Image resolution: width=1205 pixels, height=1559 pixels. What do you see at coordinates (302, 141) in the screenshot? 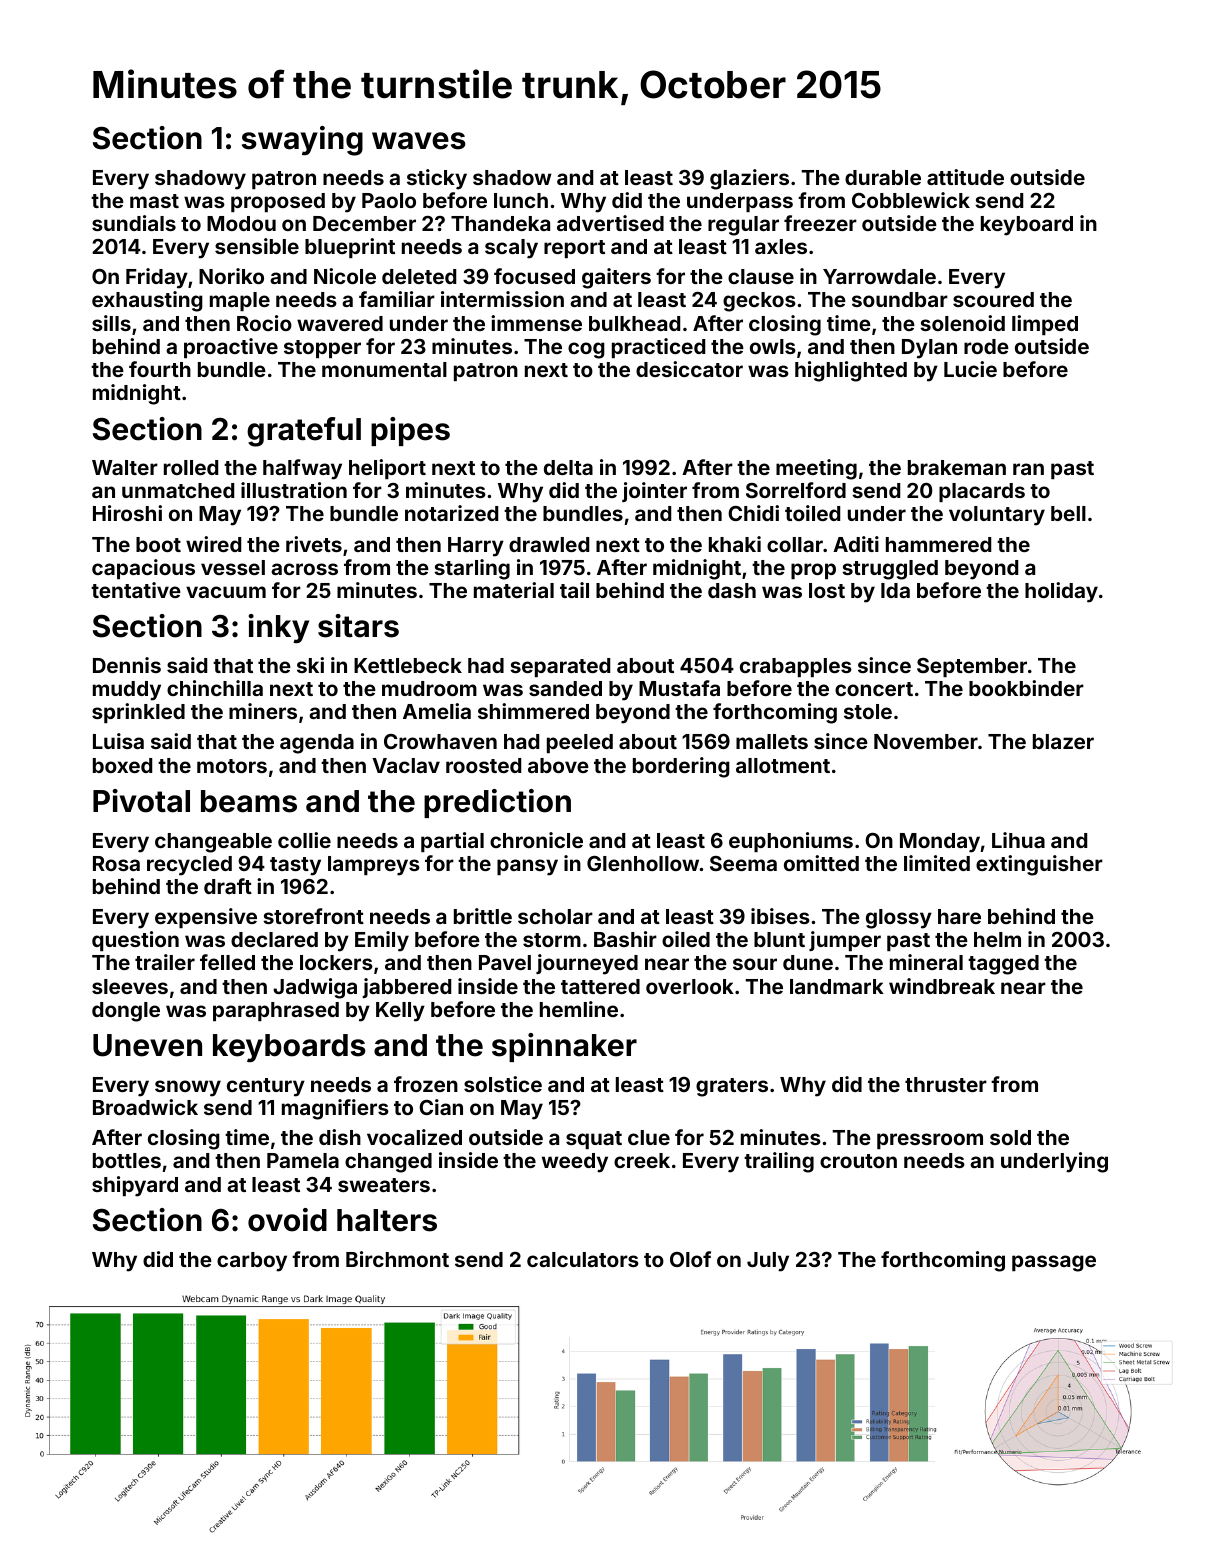
I see `swaying` at bounding box center [302, 141].
